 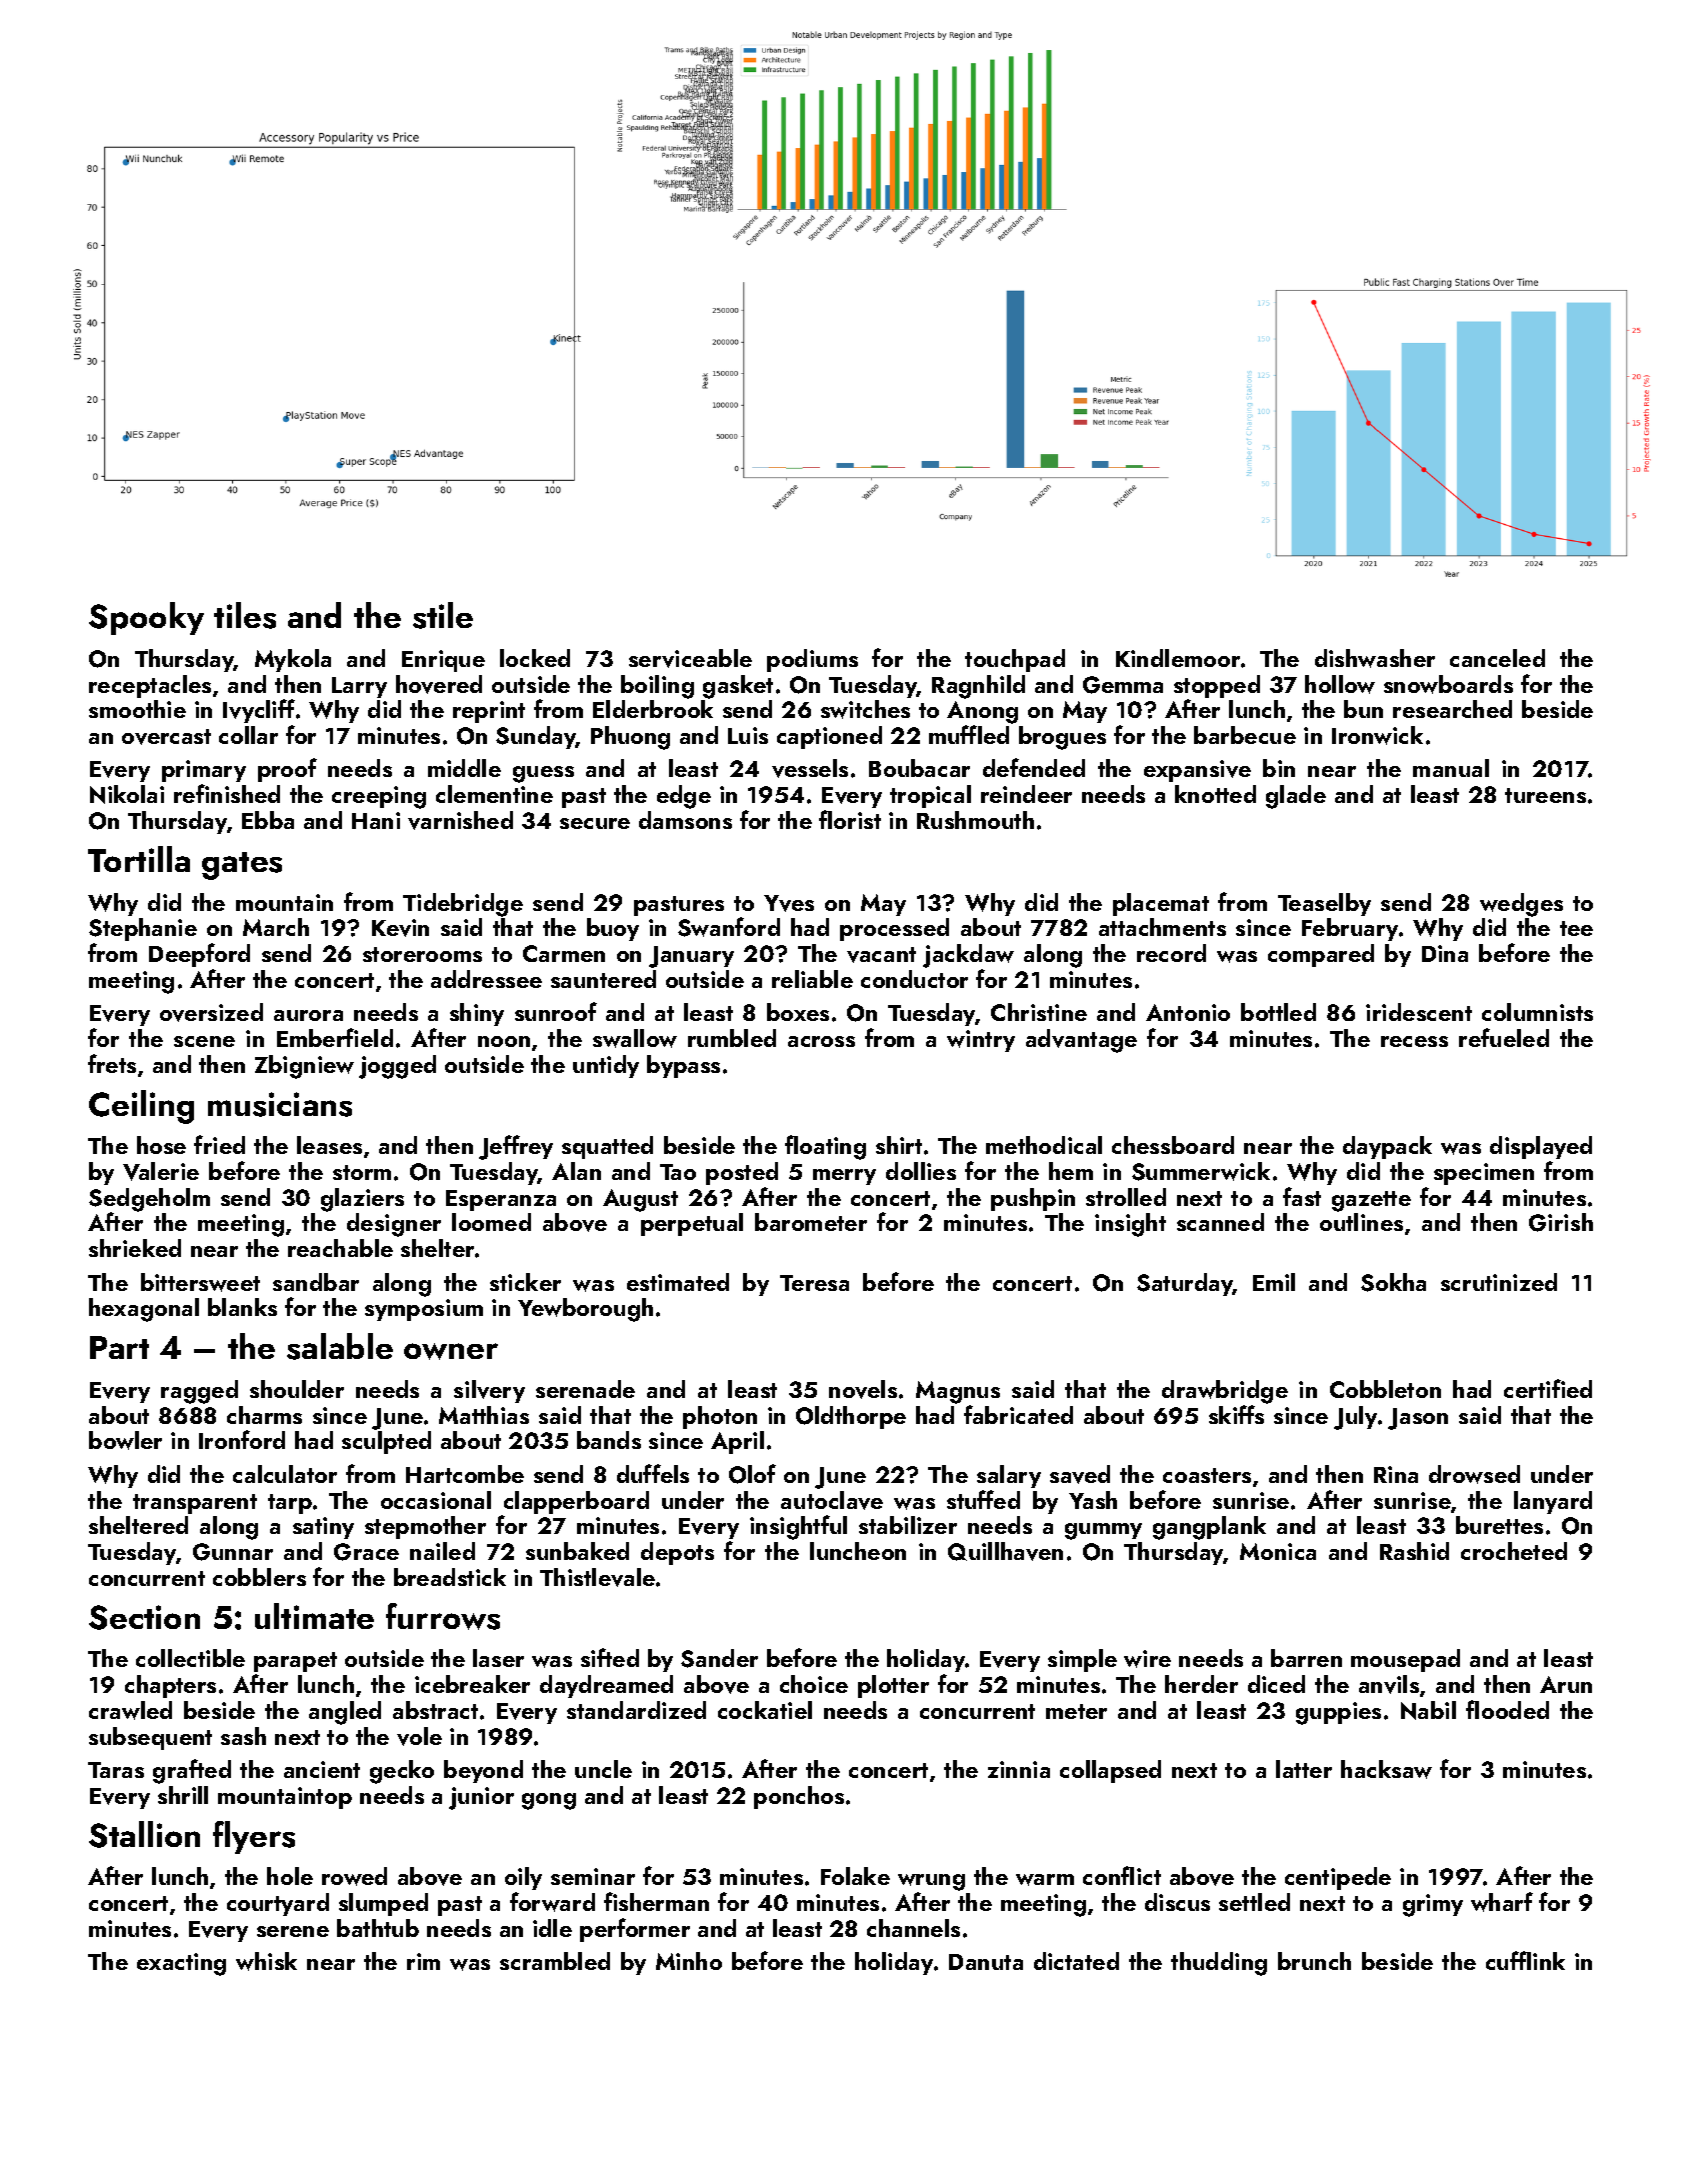 What do you see at coordinates (1548, 1388) in the image?
I see `certified` at bounding box center [1548, 1388].
